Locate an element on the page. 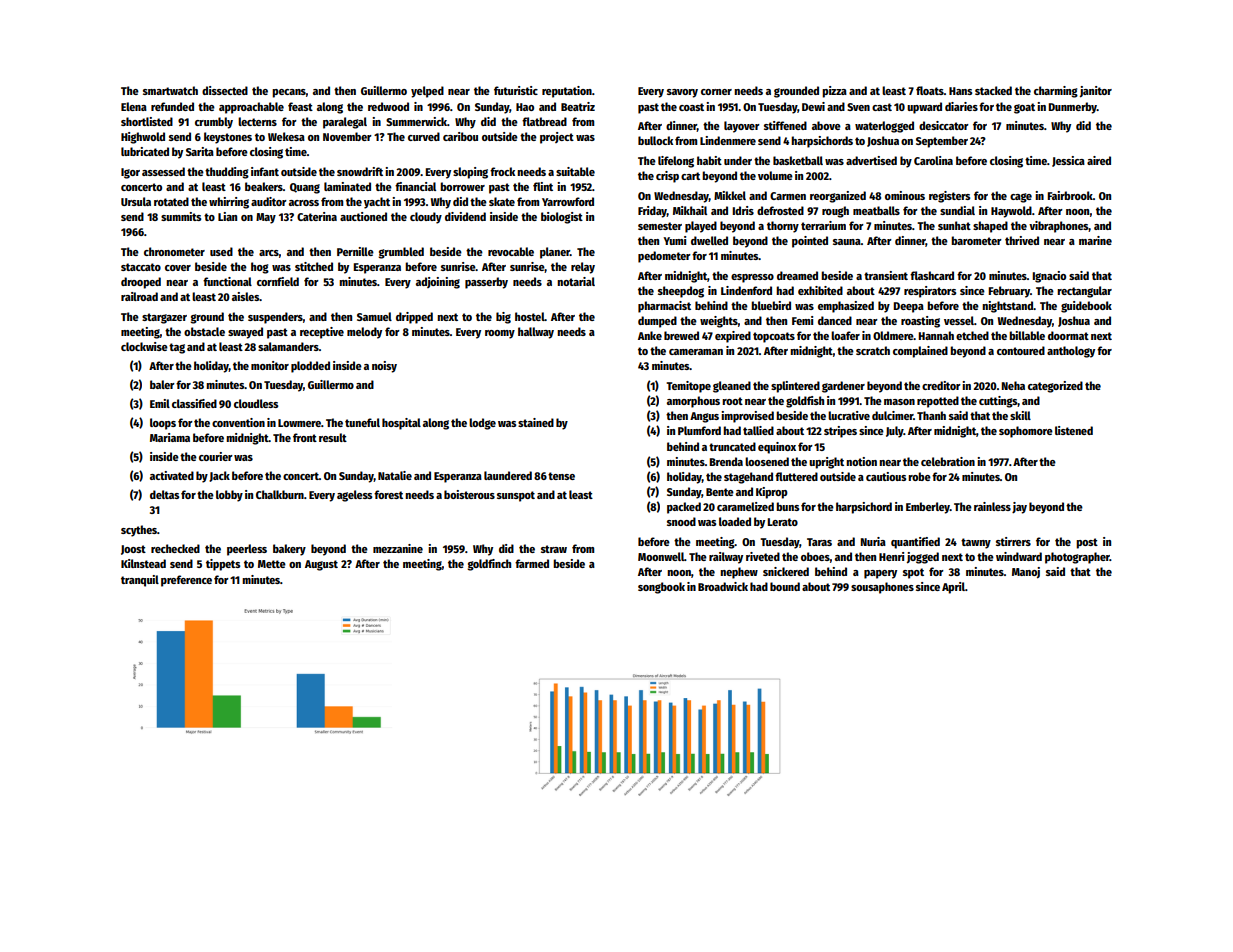 This document has height=952, width=1233. layover is located at coordinates (742, 127).
